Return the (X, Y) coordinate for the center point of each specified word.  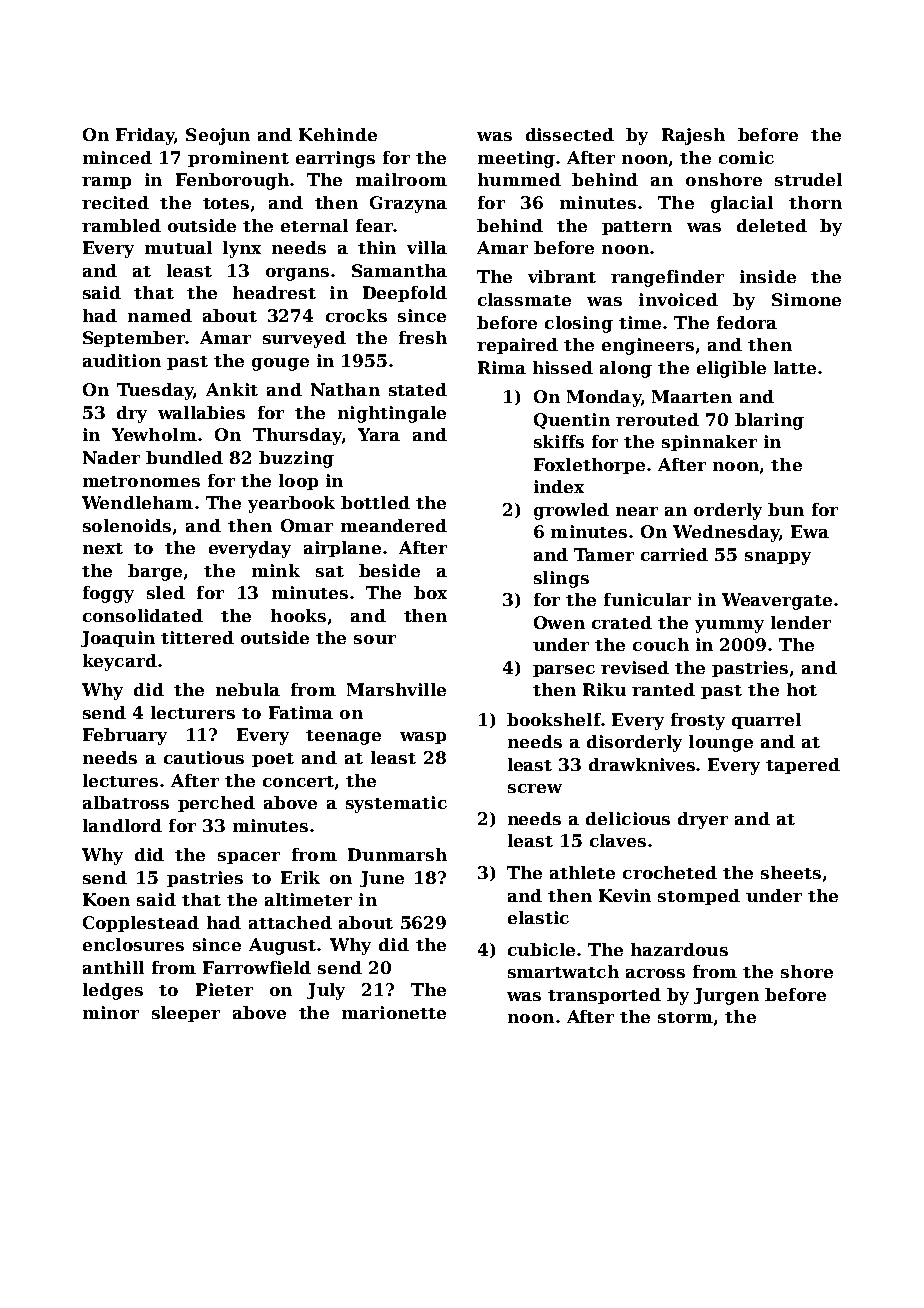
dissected (570, 134)
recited (115, 202)
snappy (778, 558)
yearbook (291, 504)
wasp (423, 738)
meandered (394, 525)
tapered (803, 766)
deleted (772, 225)
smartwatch (563, 971)
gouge (280, 364)
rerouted (657, 419)
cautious (204, 757)
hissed (563, 367)
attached (290, 922)
